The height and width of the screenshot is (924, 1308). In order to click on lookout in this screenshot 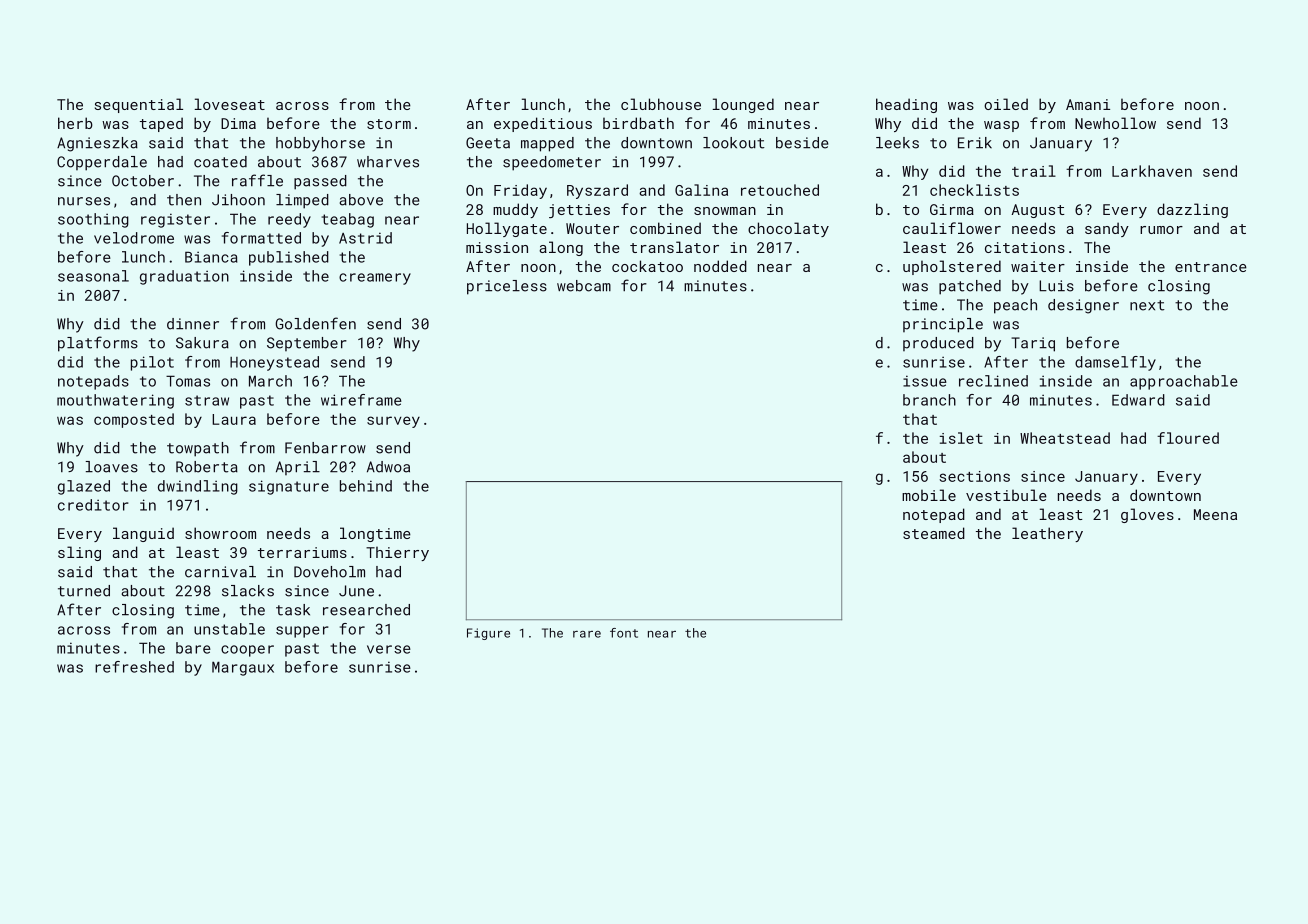, I will do `click(734, 143)`.
